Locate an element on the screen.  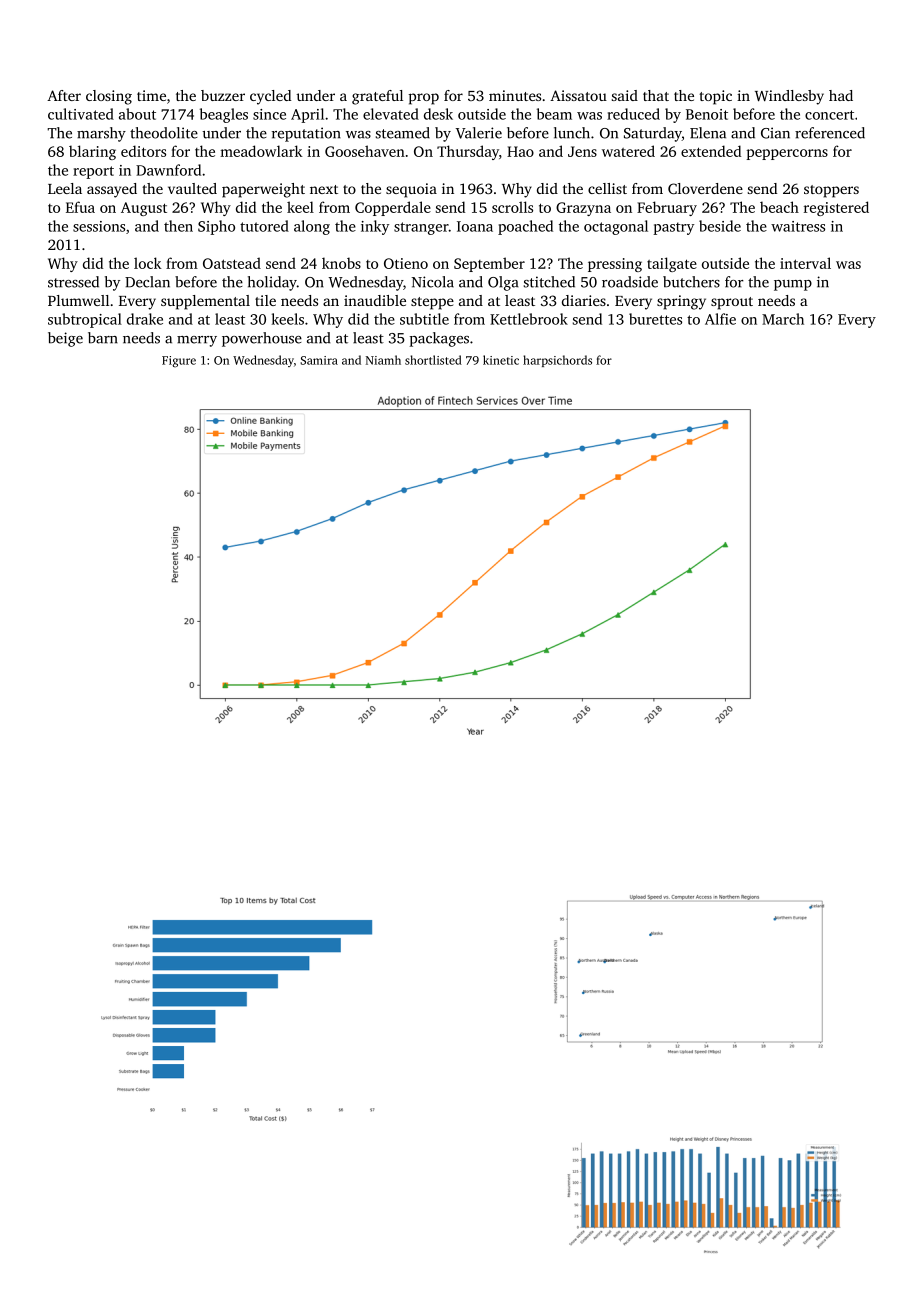
stressed is located at coordinates (73, 282).
